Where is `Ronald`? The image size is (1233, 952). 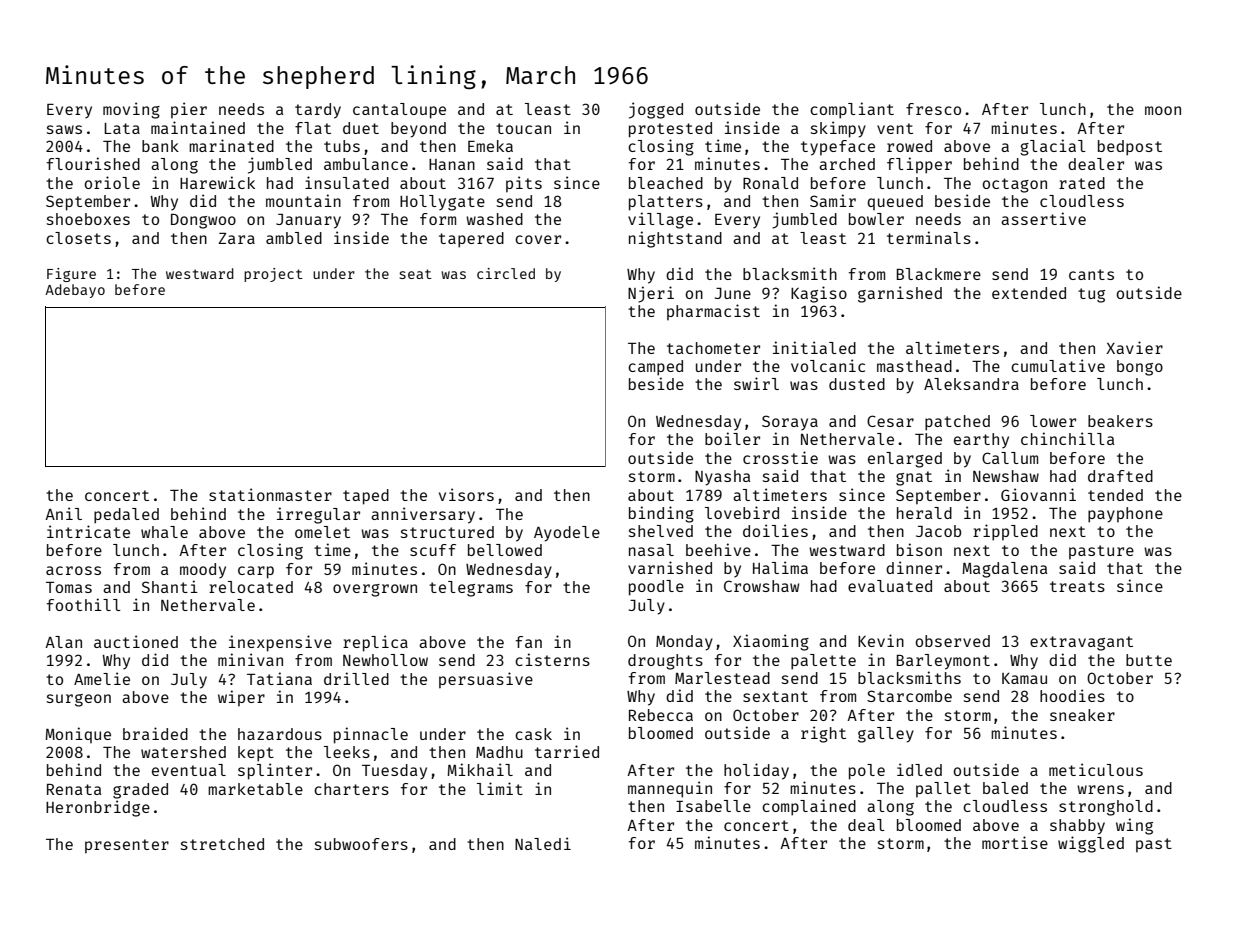 Ronald is located at coordinates (770, 183).
